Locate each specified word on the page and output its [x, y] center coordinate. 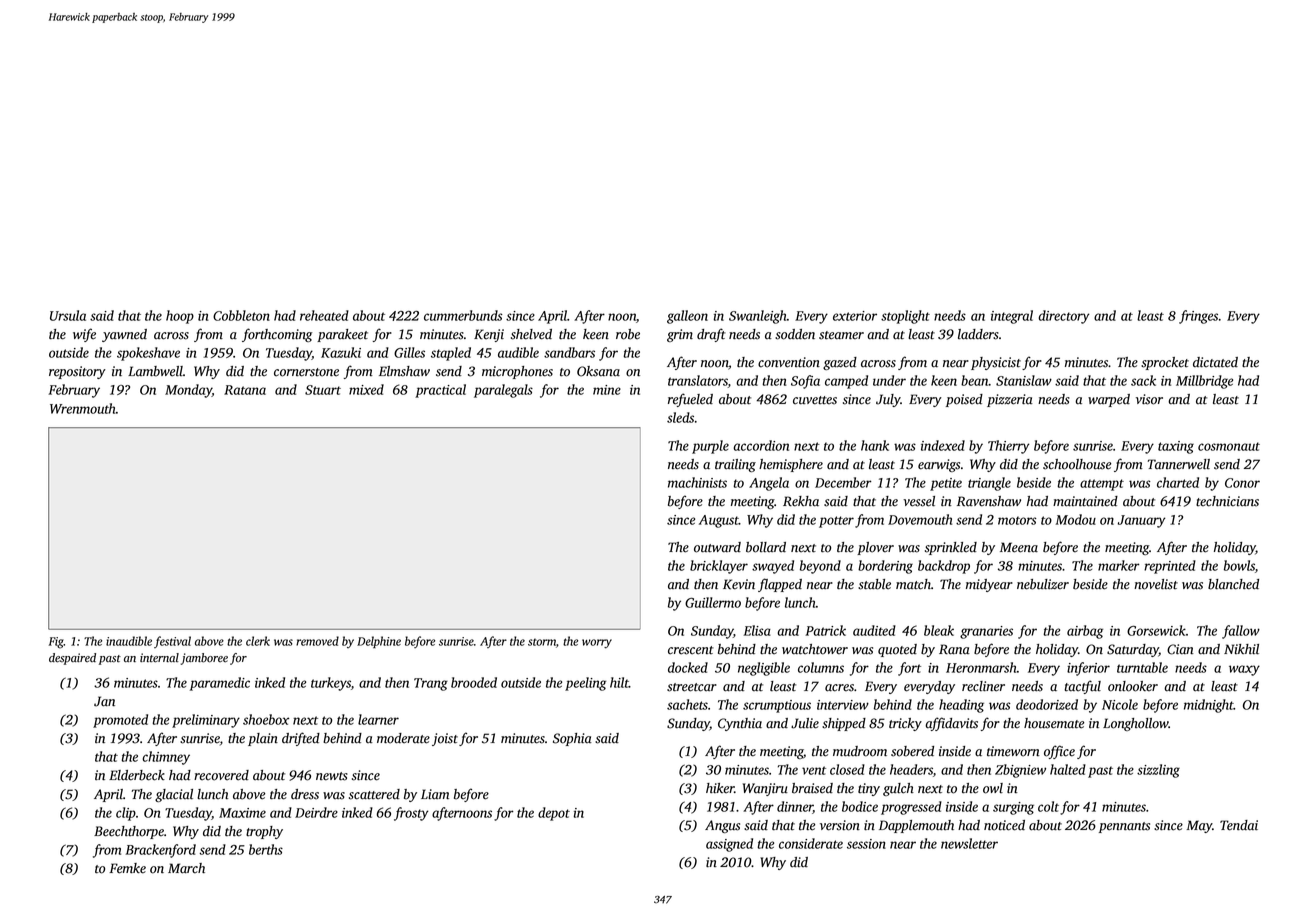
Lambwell [155, 371]
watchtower [815, 649]
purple [710, 447]
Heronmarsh [981, 667]
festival [172, 642]
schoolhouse [1077, 464]
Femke [127, 868]
